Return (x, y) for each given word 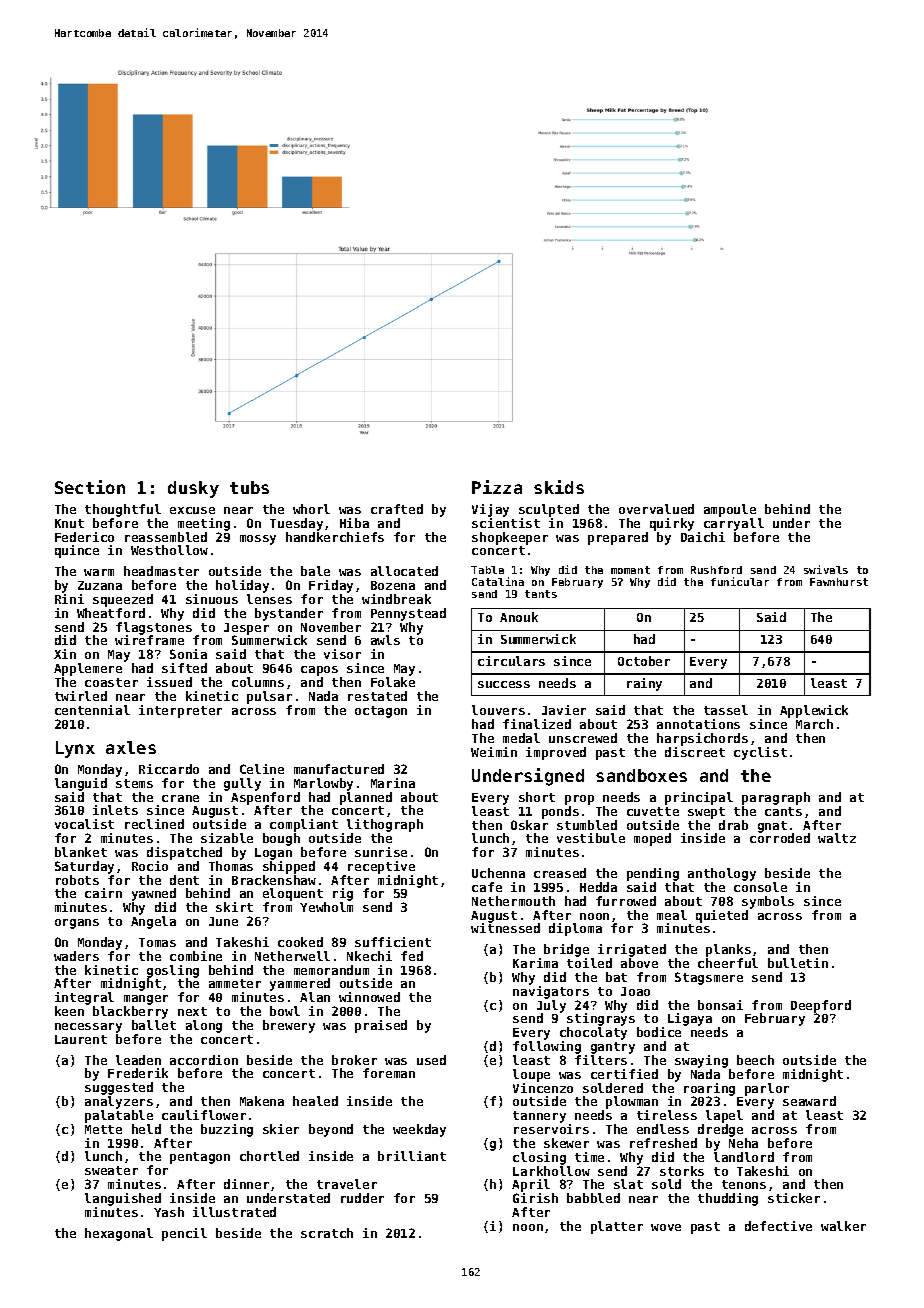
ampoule (730, 510)
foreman (389, 1073)
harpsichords (702, 739)
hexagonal (119, 1234)
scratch (327, 1233)
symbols (768, 902)
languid (81, 784)
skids (559, 487)
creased (560, 873)
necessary (88, 1028)
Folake (393, 682)
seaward (809, 1101)
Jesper (246, 629)
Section (90, 487)
